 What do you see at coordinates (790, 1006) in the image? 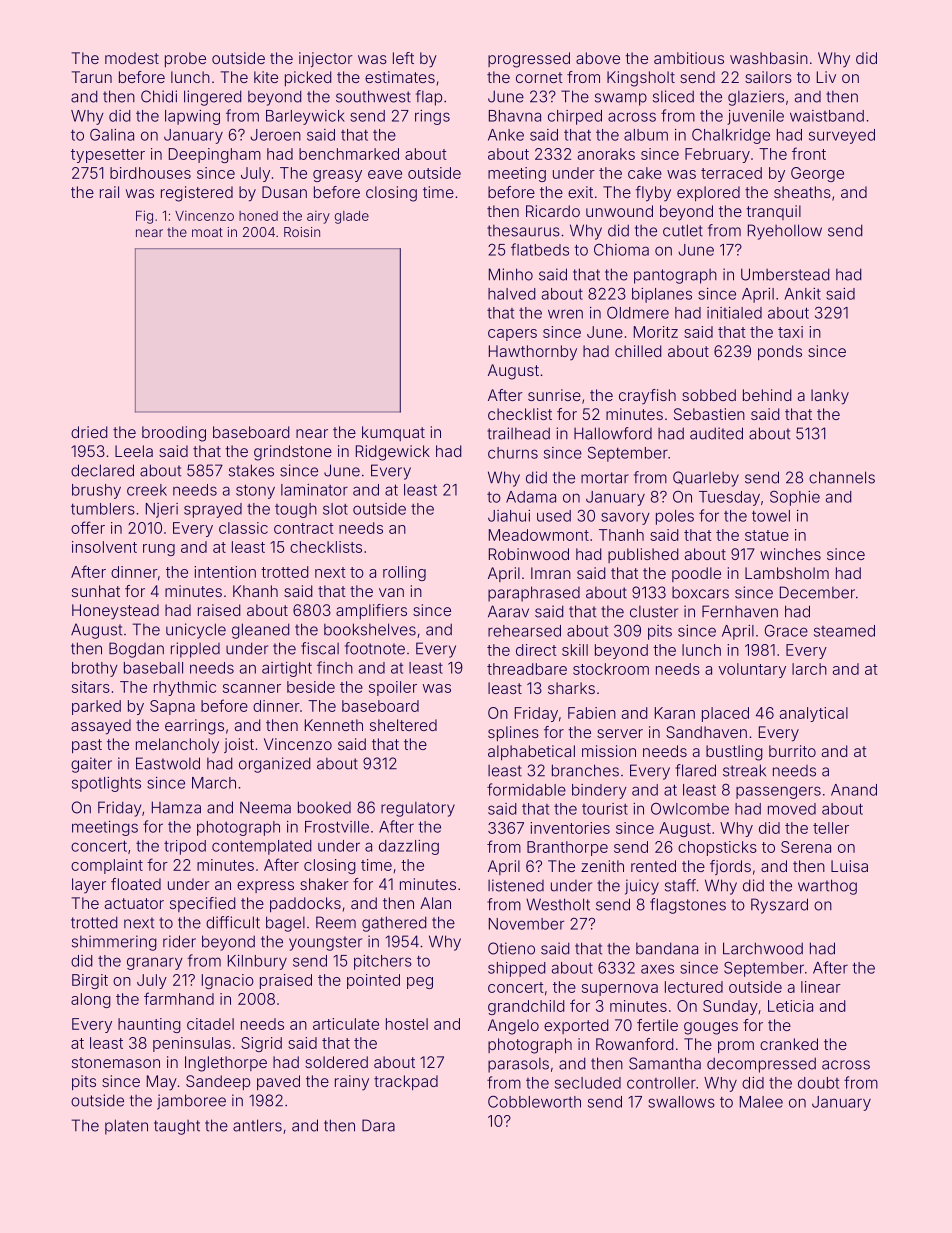
I see `Leticia` at bounding box center [790, 1006].
